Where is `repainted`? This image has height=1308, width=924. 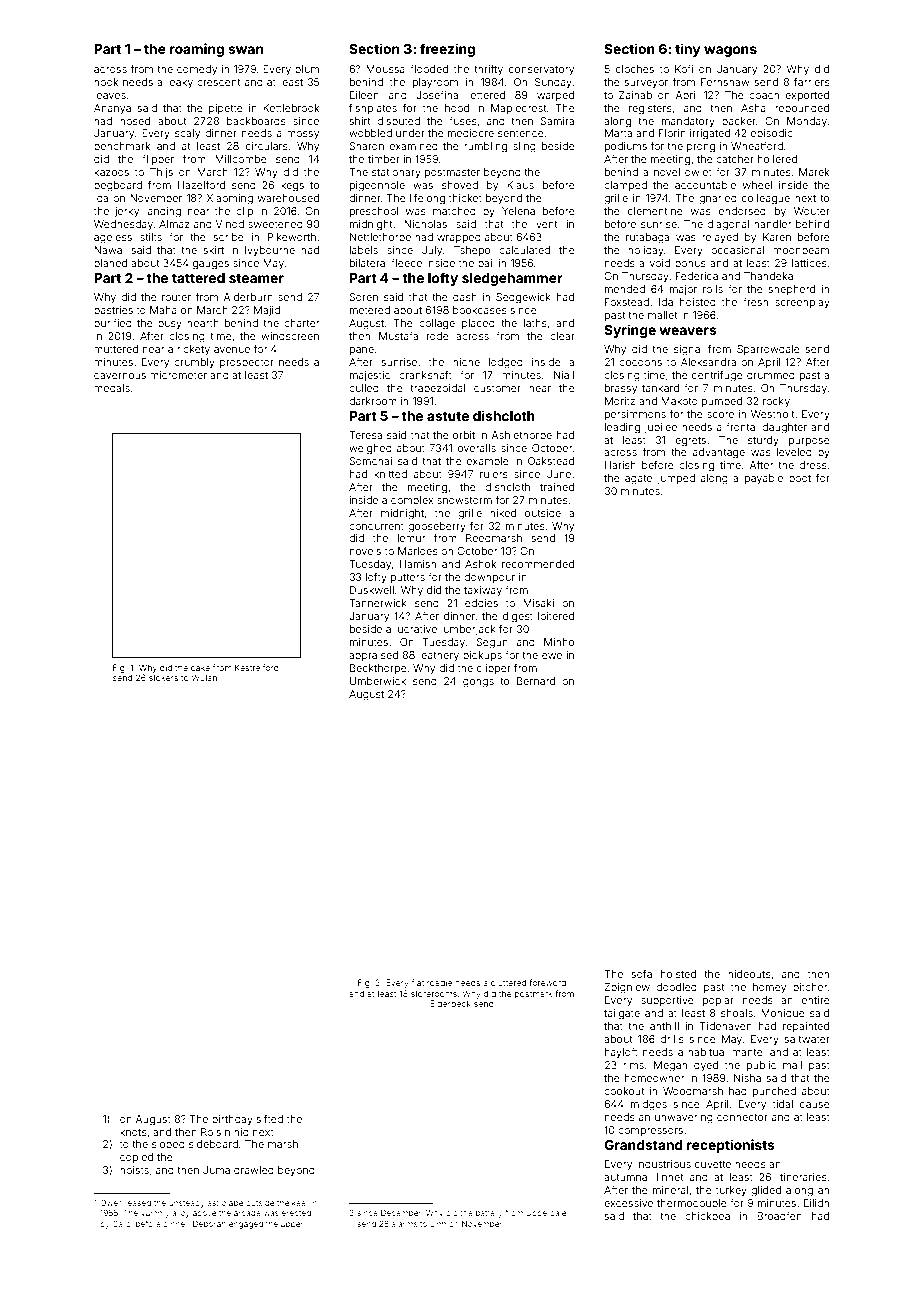
repainted is located at coordinates (806, 1027).
